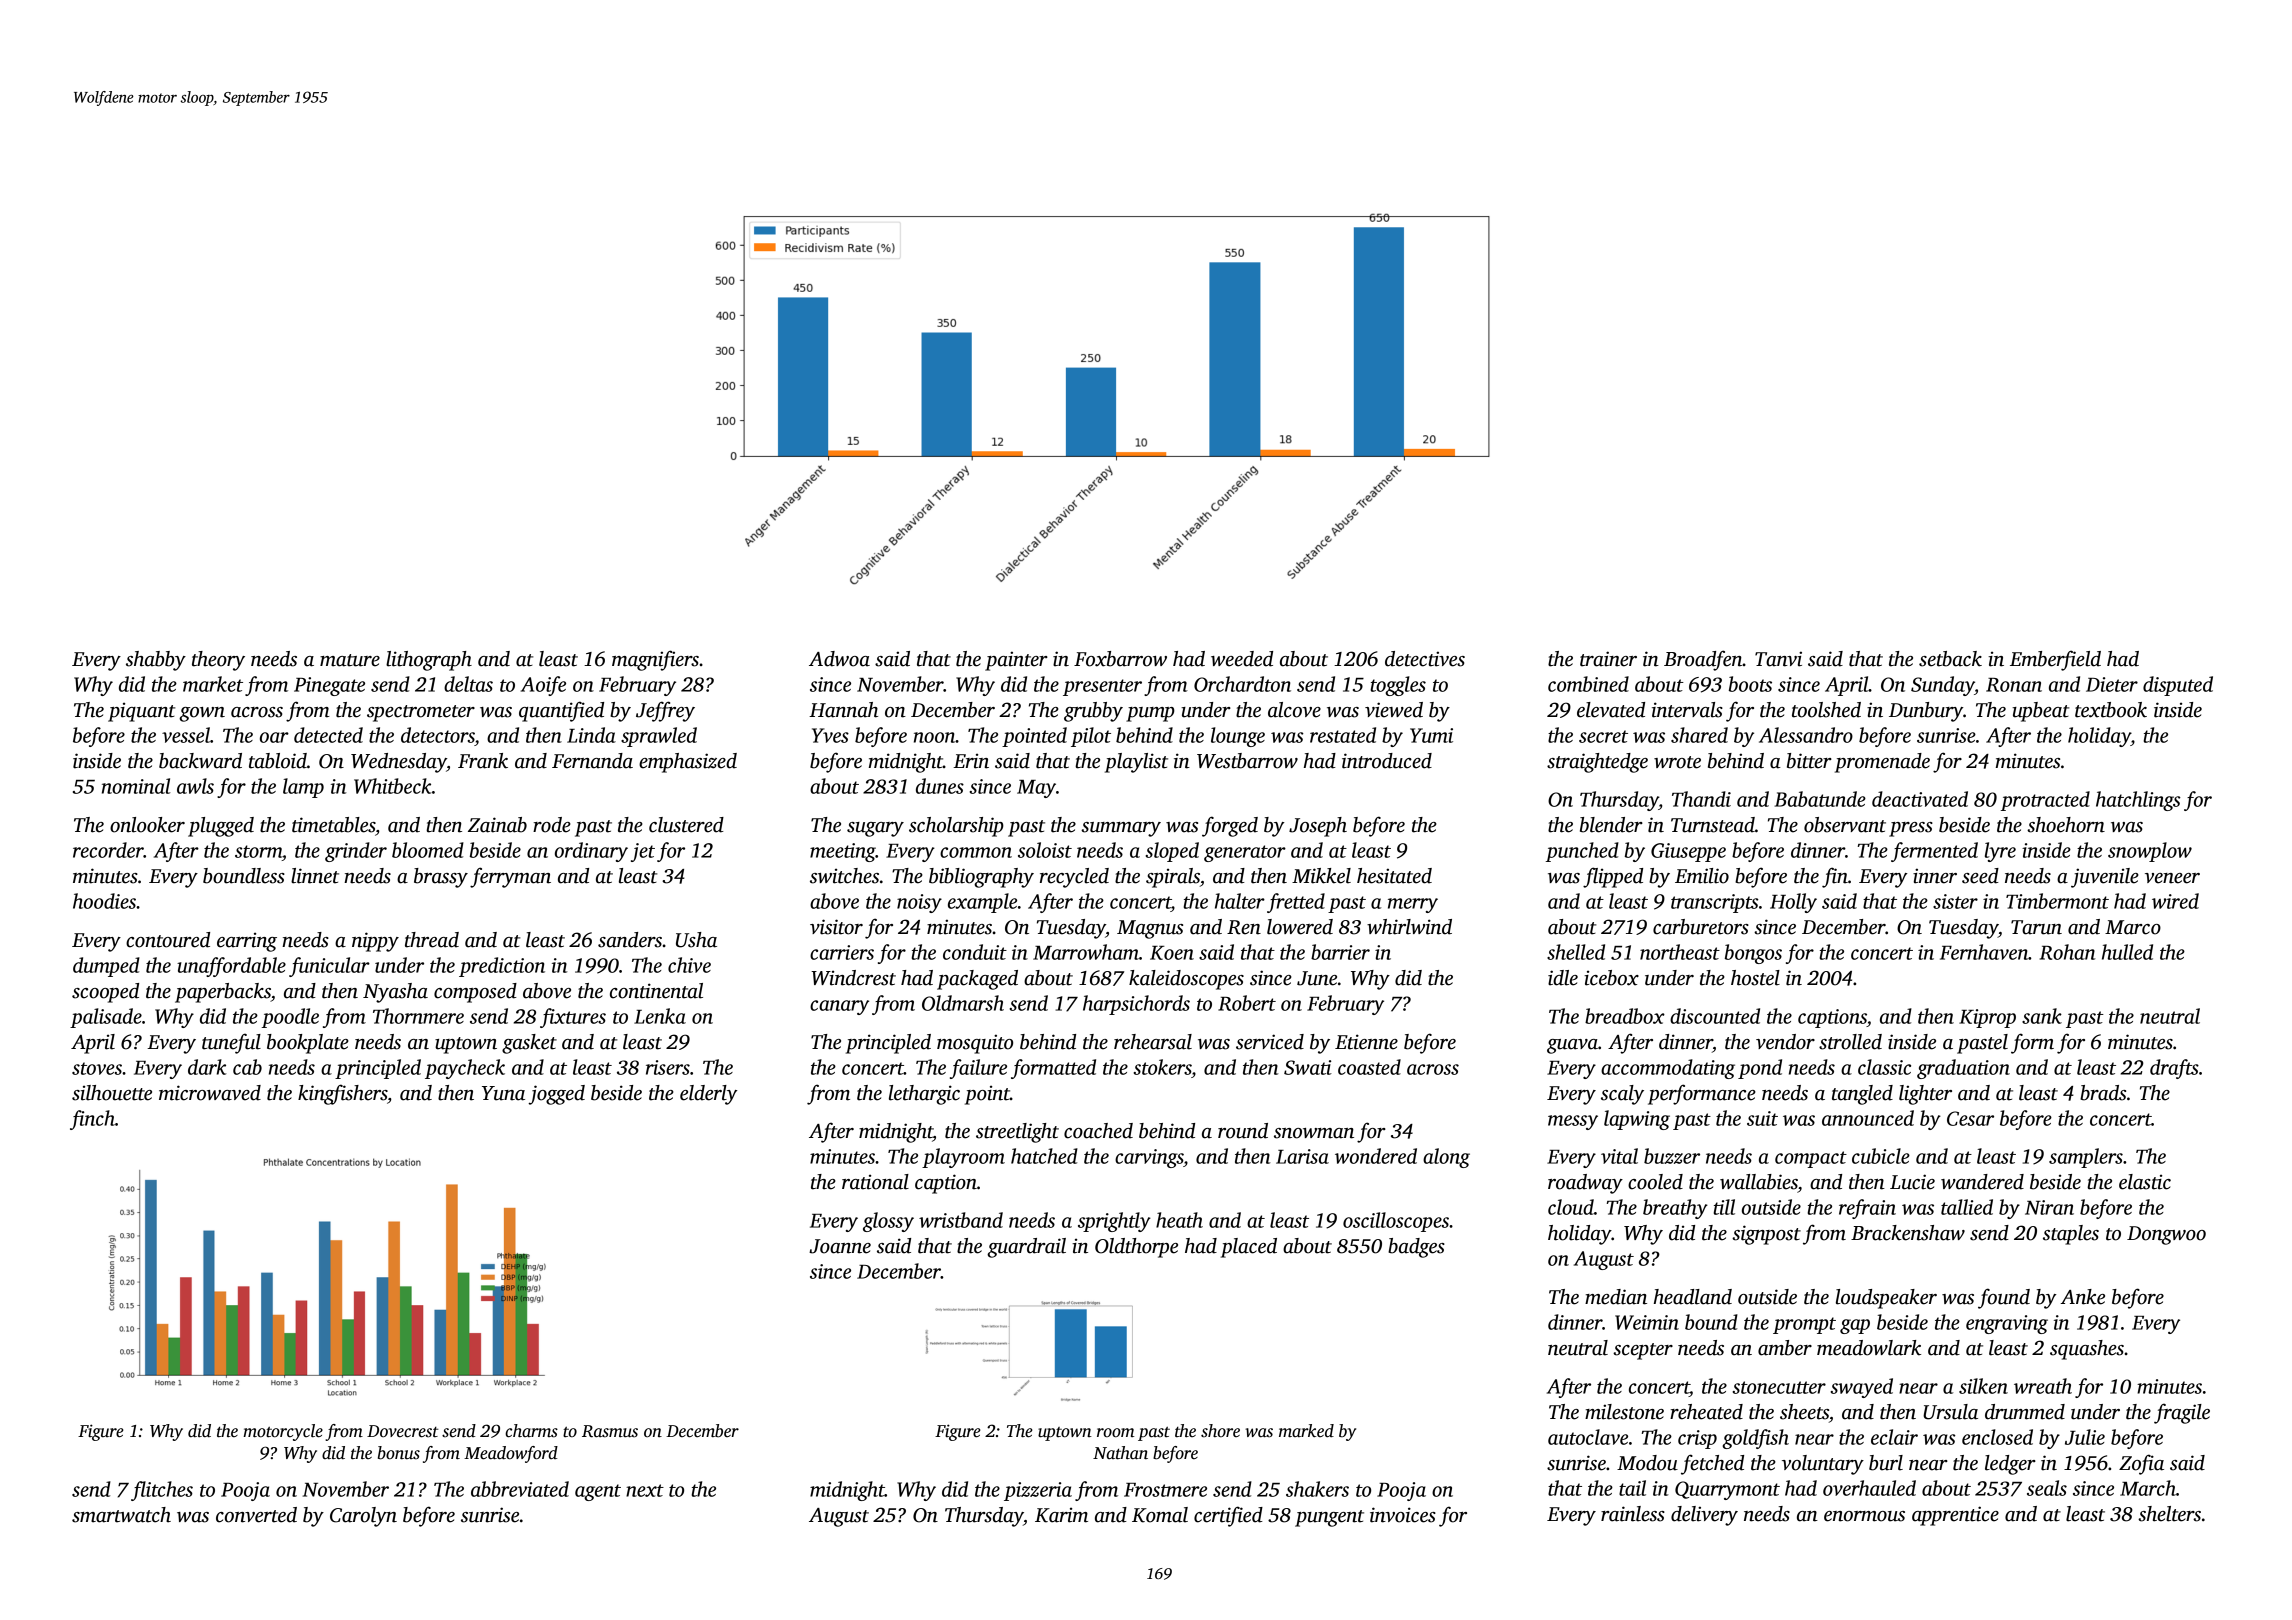 This screenshot has height=1620, width=2292. I want to click on hulled, so click(2127, 952).
